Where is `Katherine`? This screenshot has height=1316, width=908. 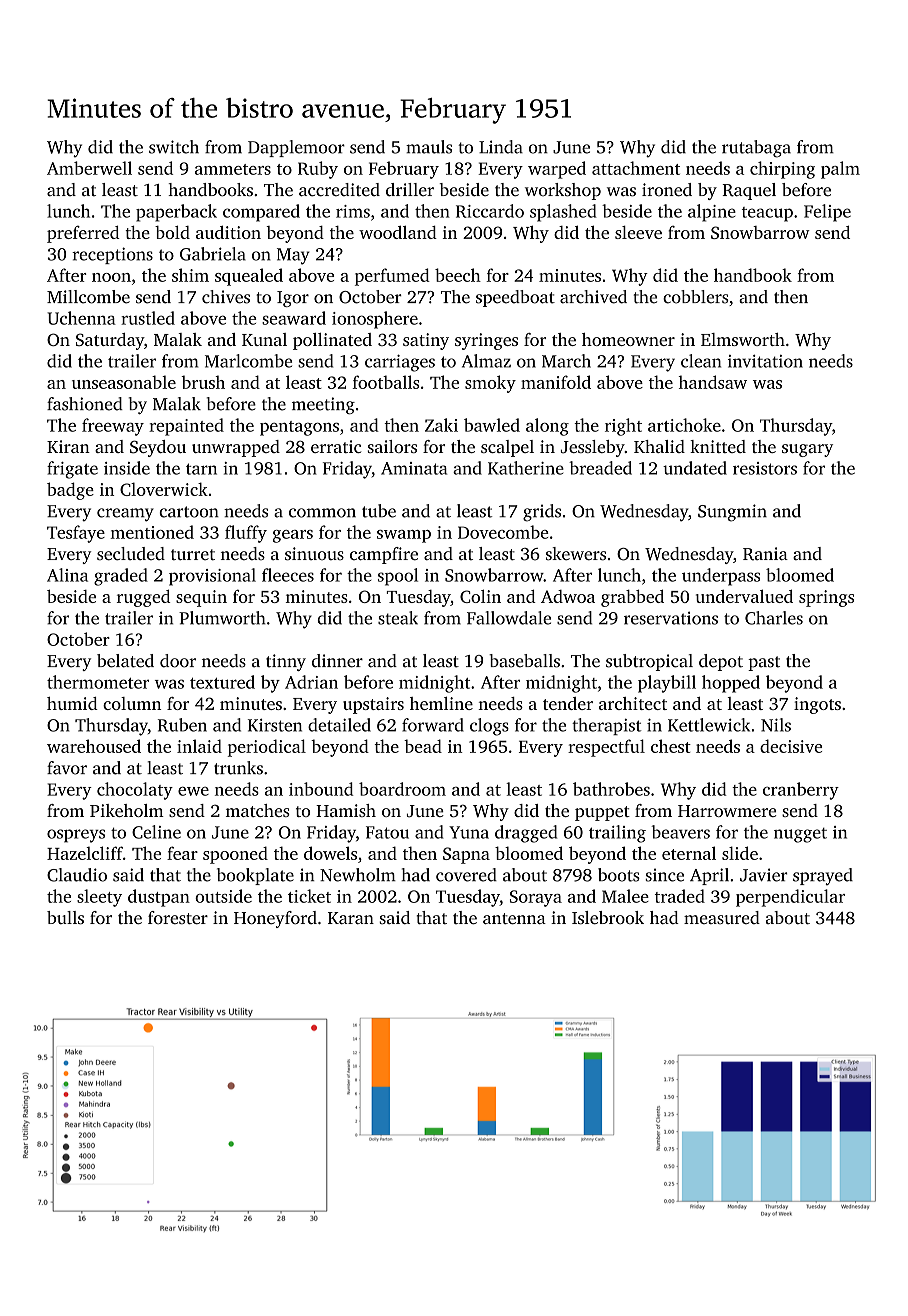 Katherine is located at coordinates (526, 468).
